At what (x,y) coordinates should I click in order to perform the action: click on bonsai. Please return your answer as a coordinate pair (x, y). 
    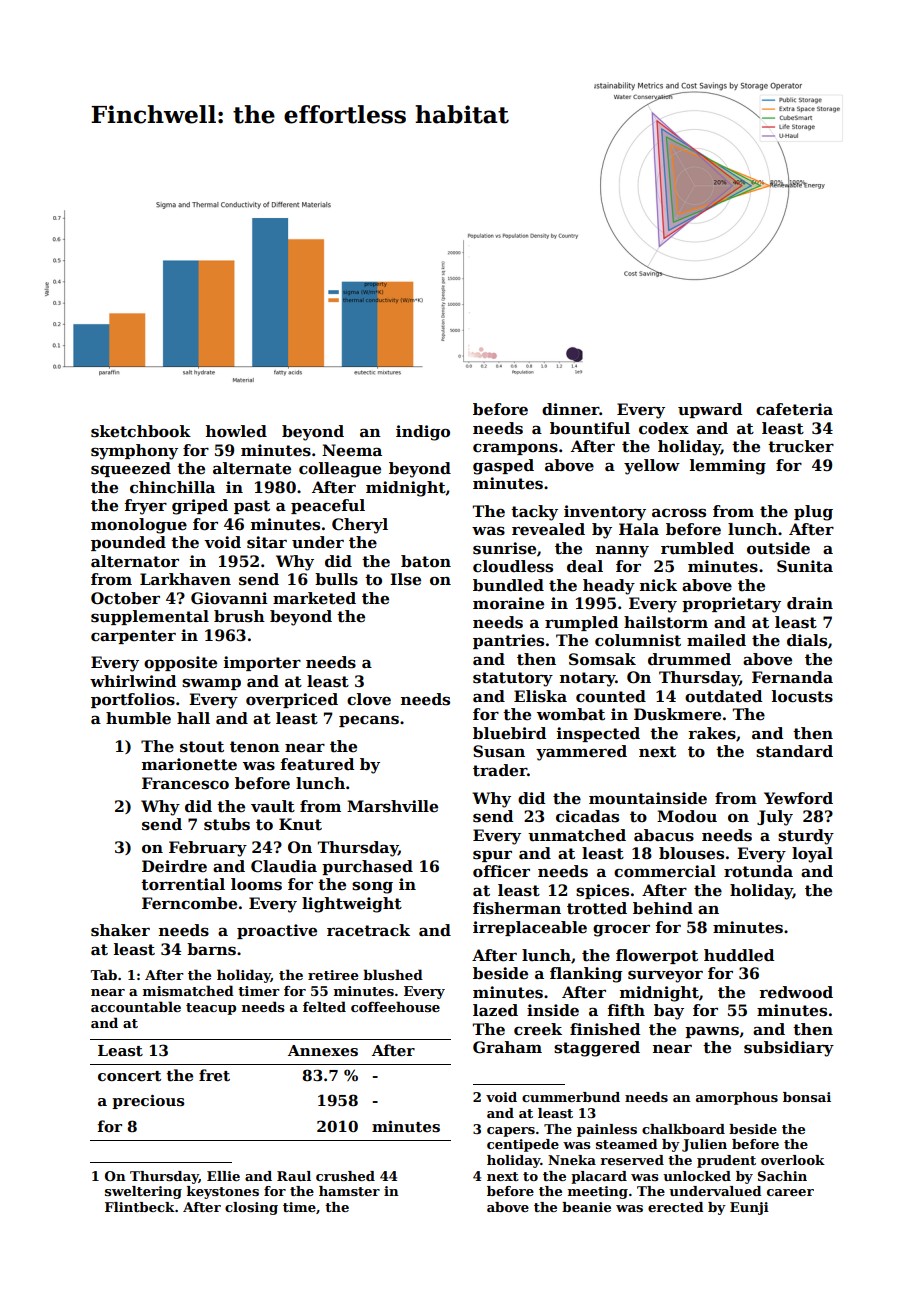
    Looking at the image, I should click on (807, 1097).
